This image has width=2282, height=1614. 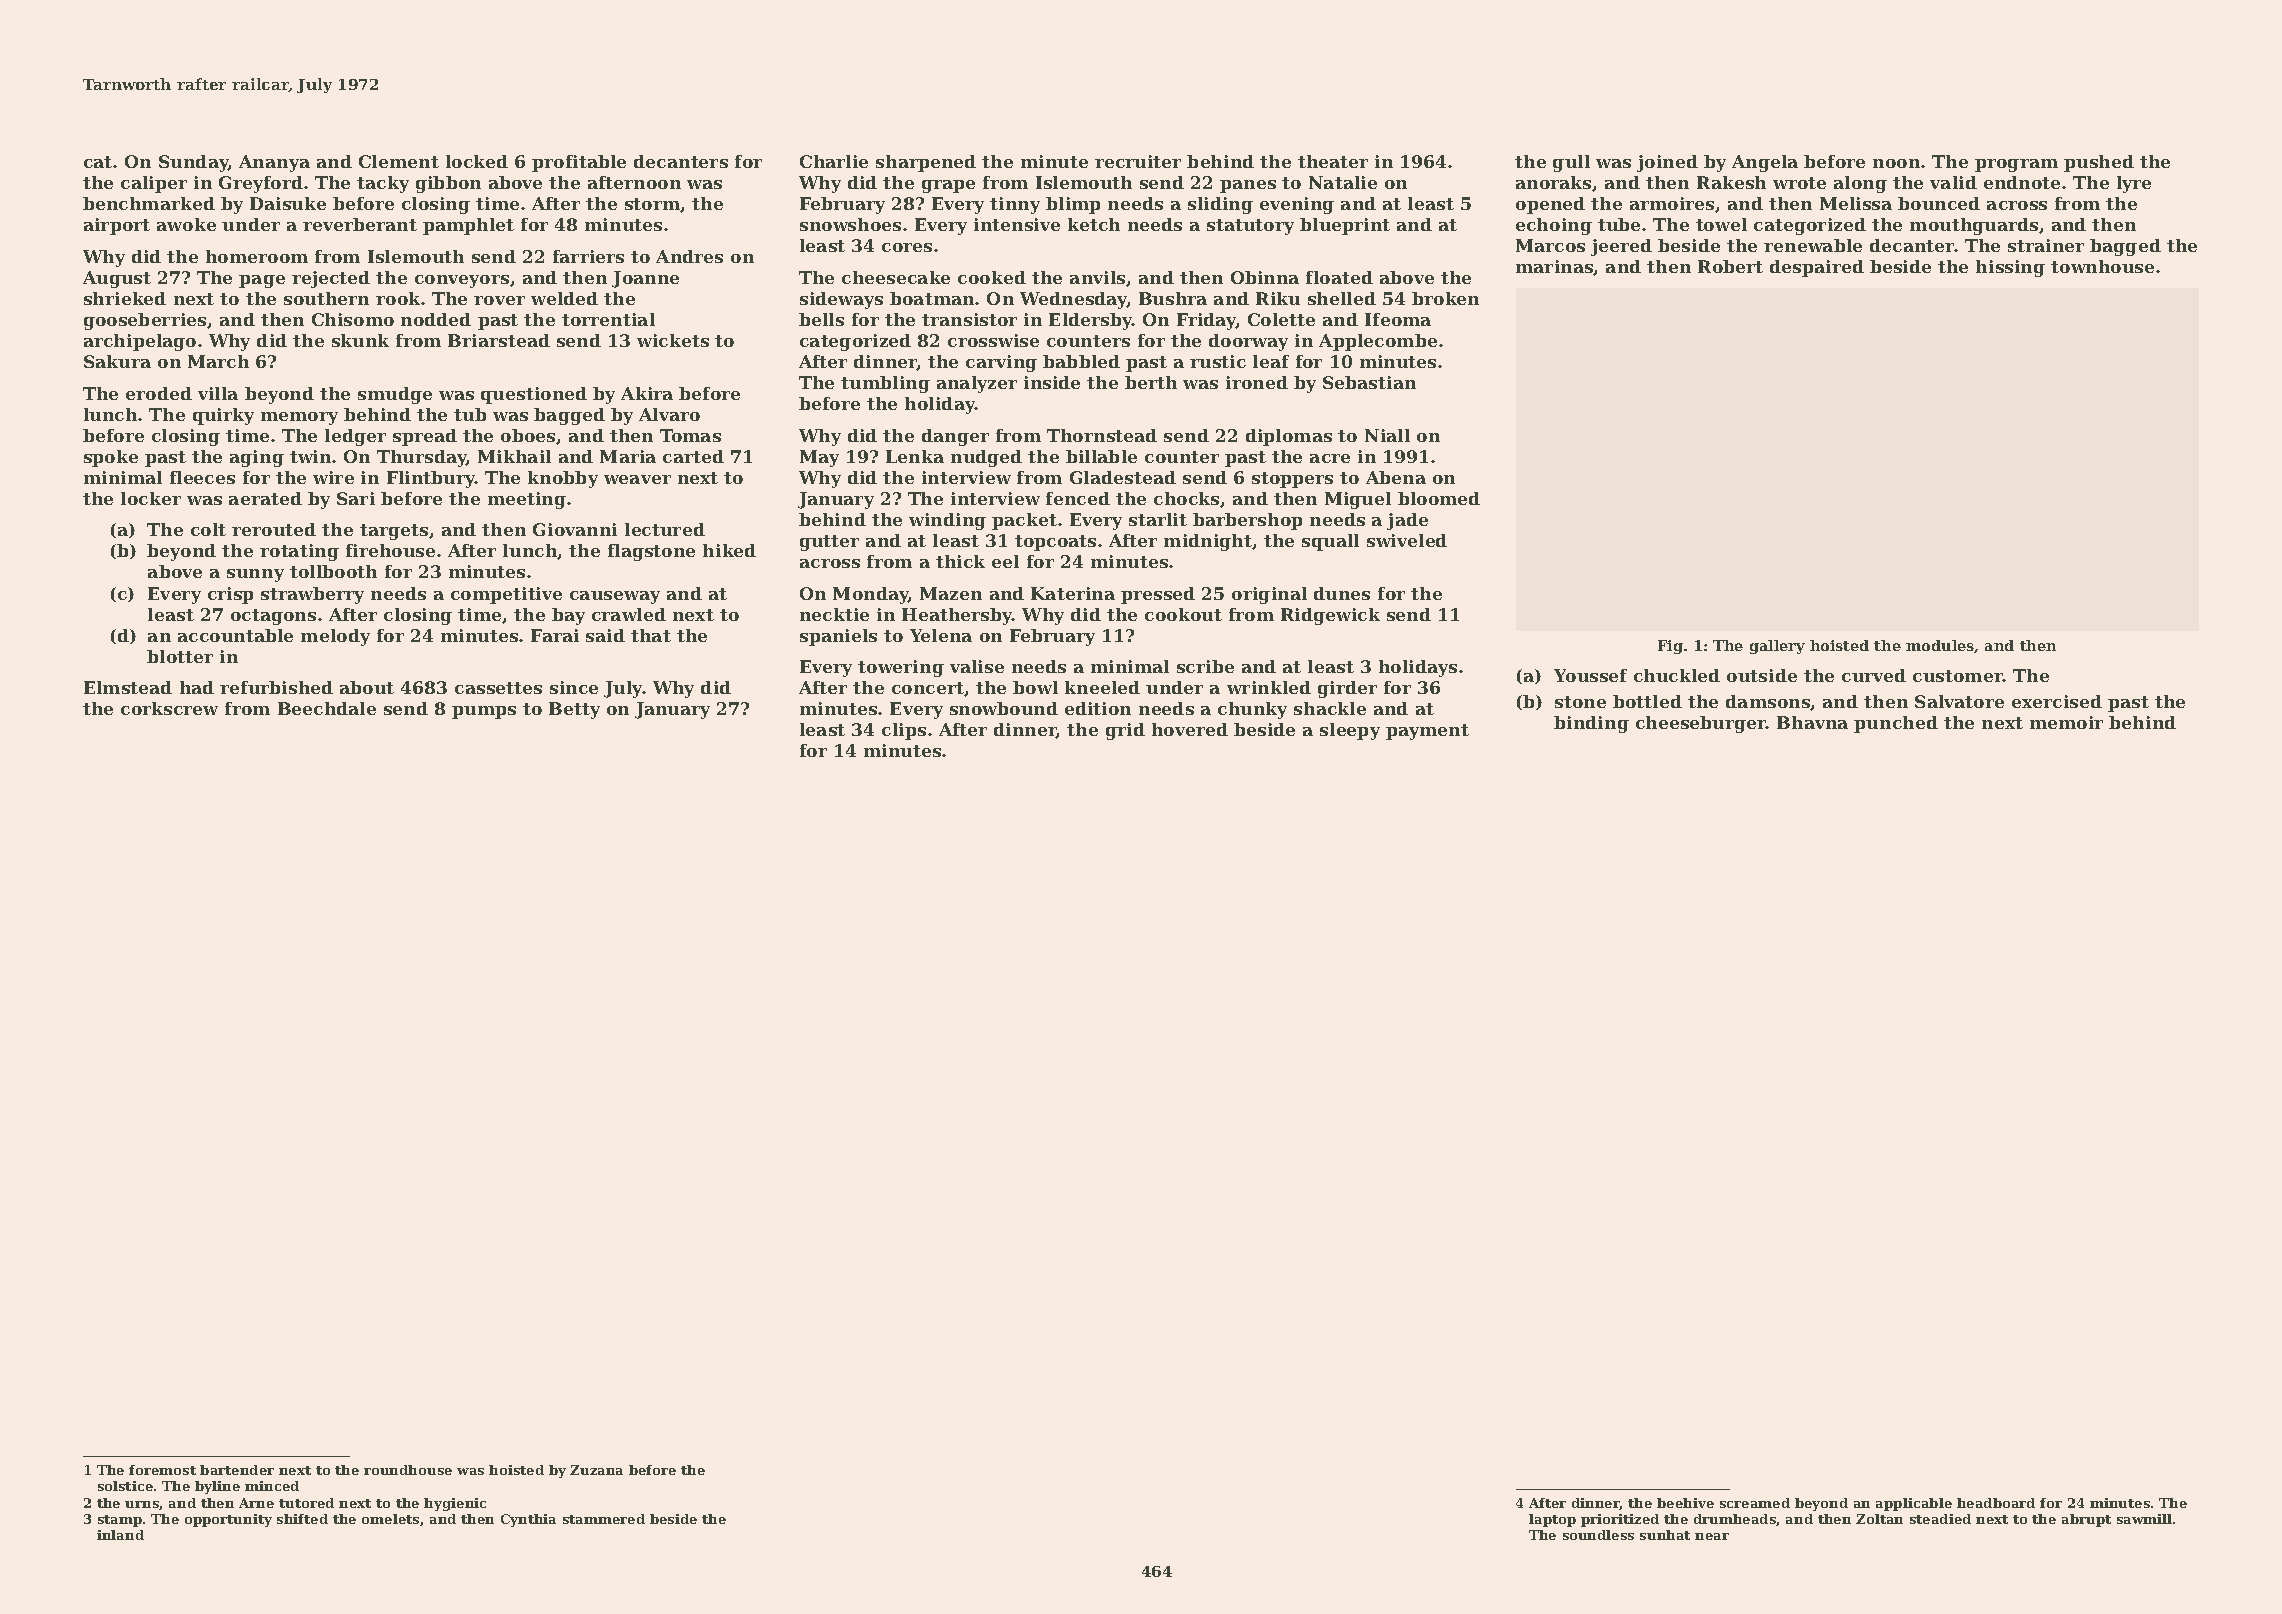 I want to click on grid, so click(x=1125, y=731).
